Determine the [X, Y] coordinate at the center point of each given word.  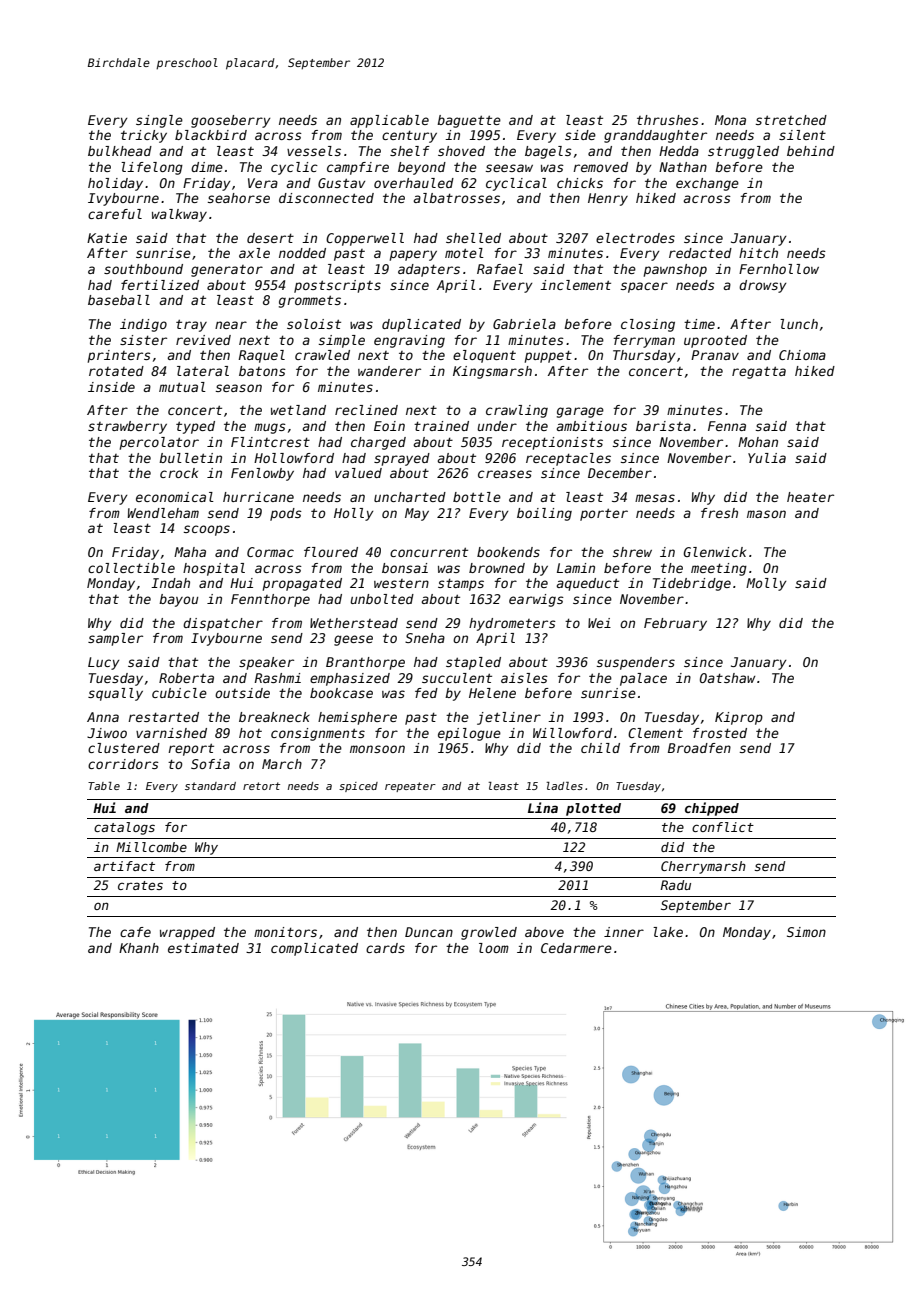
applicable [389, 121]
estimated [203, 948]
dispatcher [223, 624]
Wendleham [163, 513]
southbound [143, 269]
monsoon [377, 749]
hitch [758, 253]
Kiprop [739, 718]
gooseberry [231, 121]
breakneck [274, 717]
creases [505, 474]
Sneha [425, 638]
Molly [766, 584]
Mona [730, 120]
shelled [473, 238]
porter [604, 514]
